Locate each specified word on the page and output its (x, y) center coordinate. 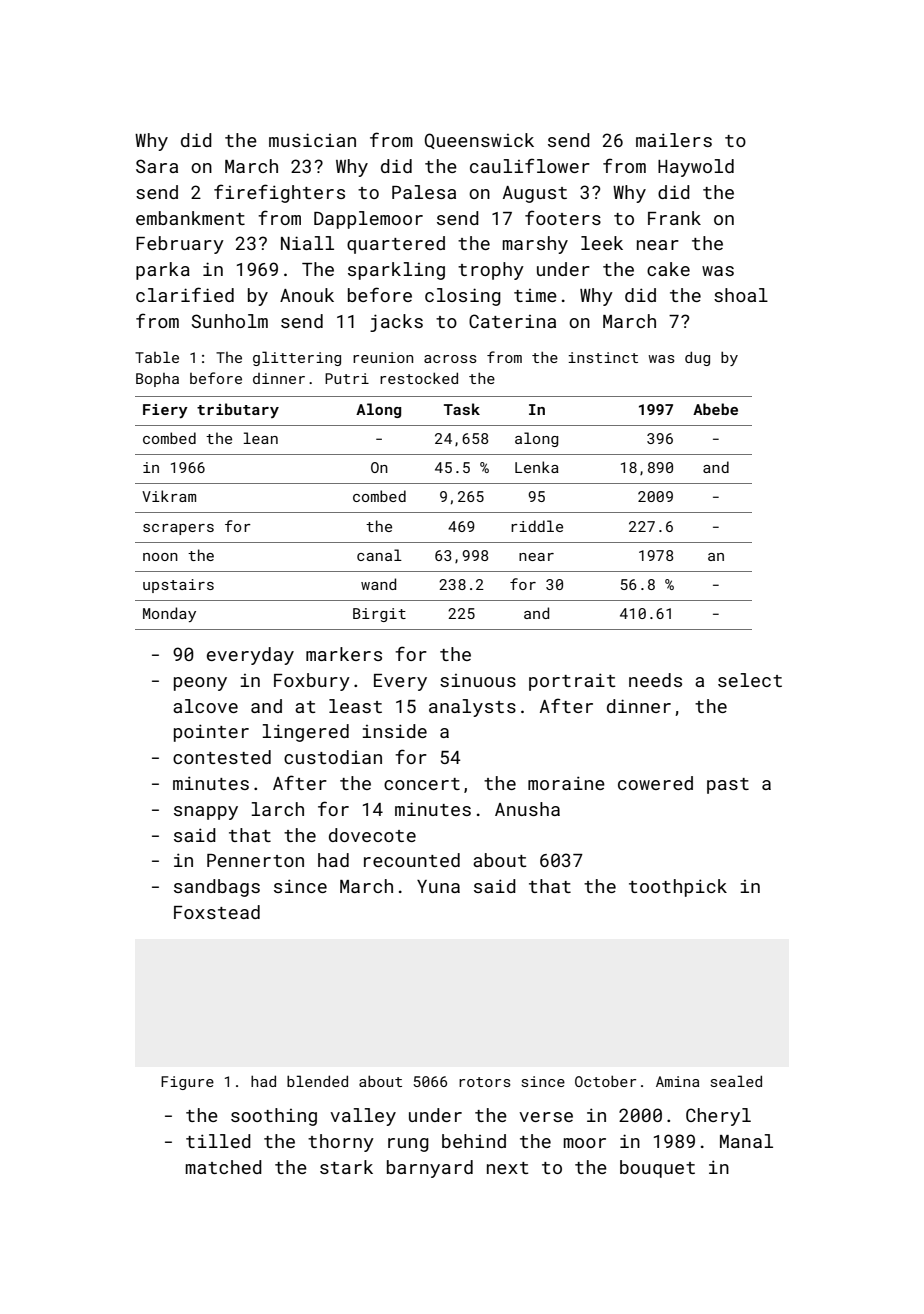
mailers (674, 140)
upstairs (178, 586)
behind (474, 1141)
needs (655, 680)
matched (224, 1167)
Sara (157, 166)
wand (378, 584)
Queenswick (479, 141)
